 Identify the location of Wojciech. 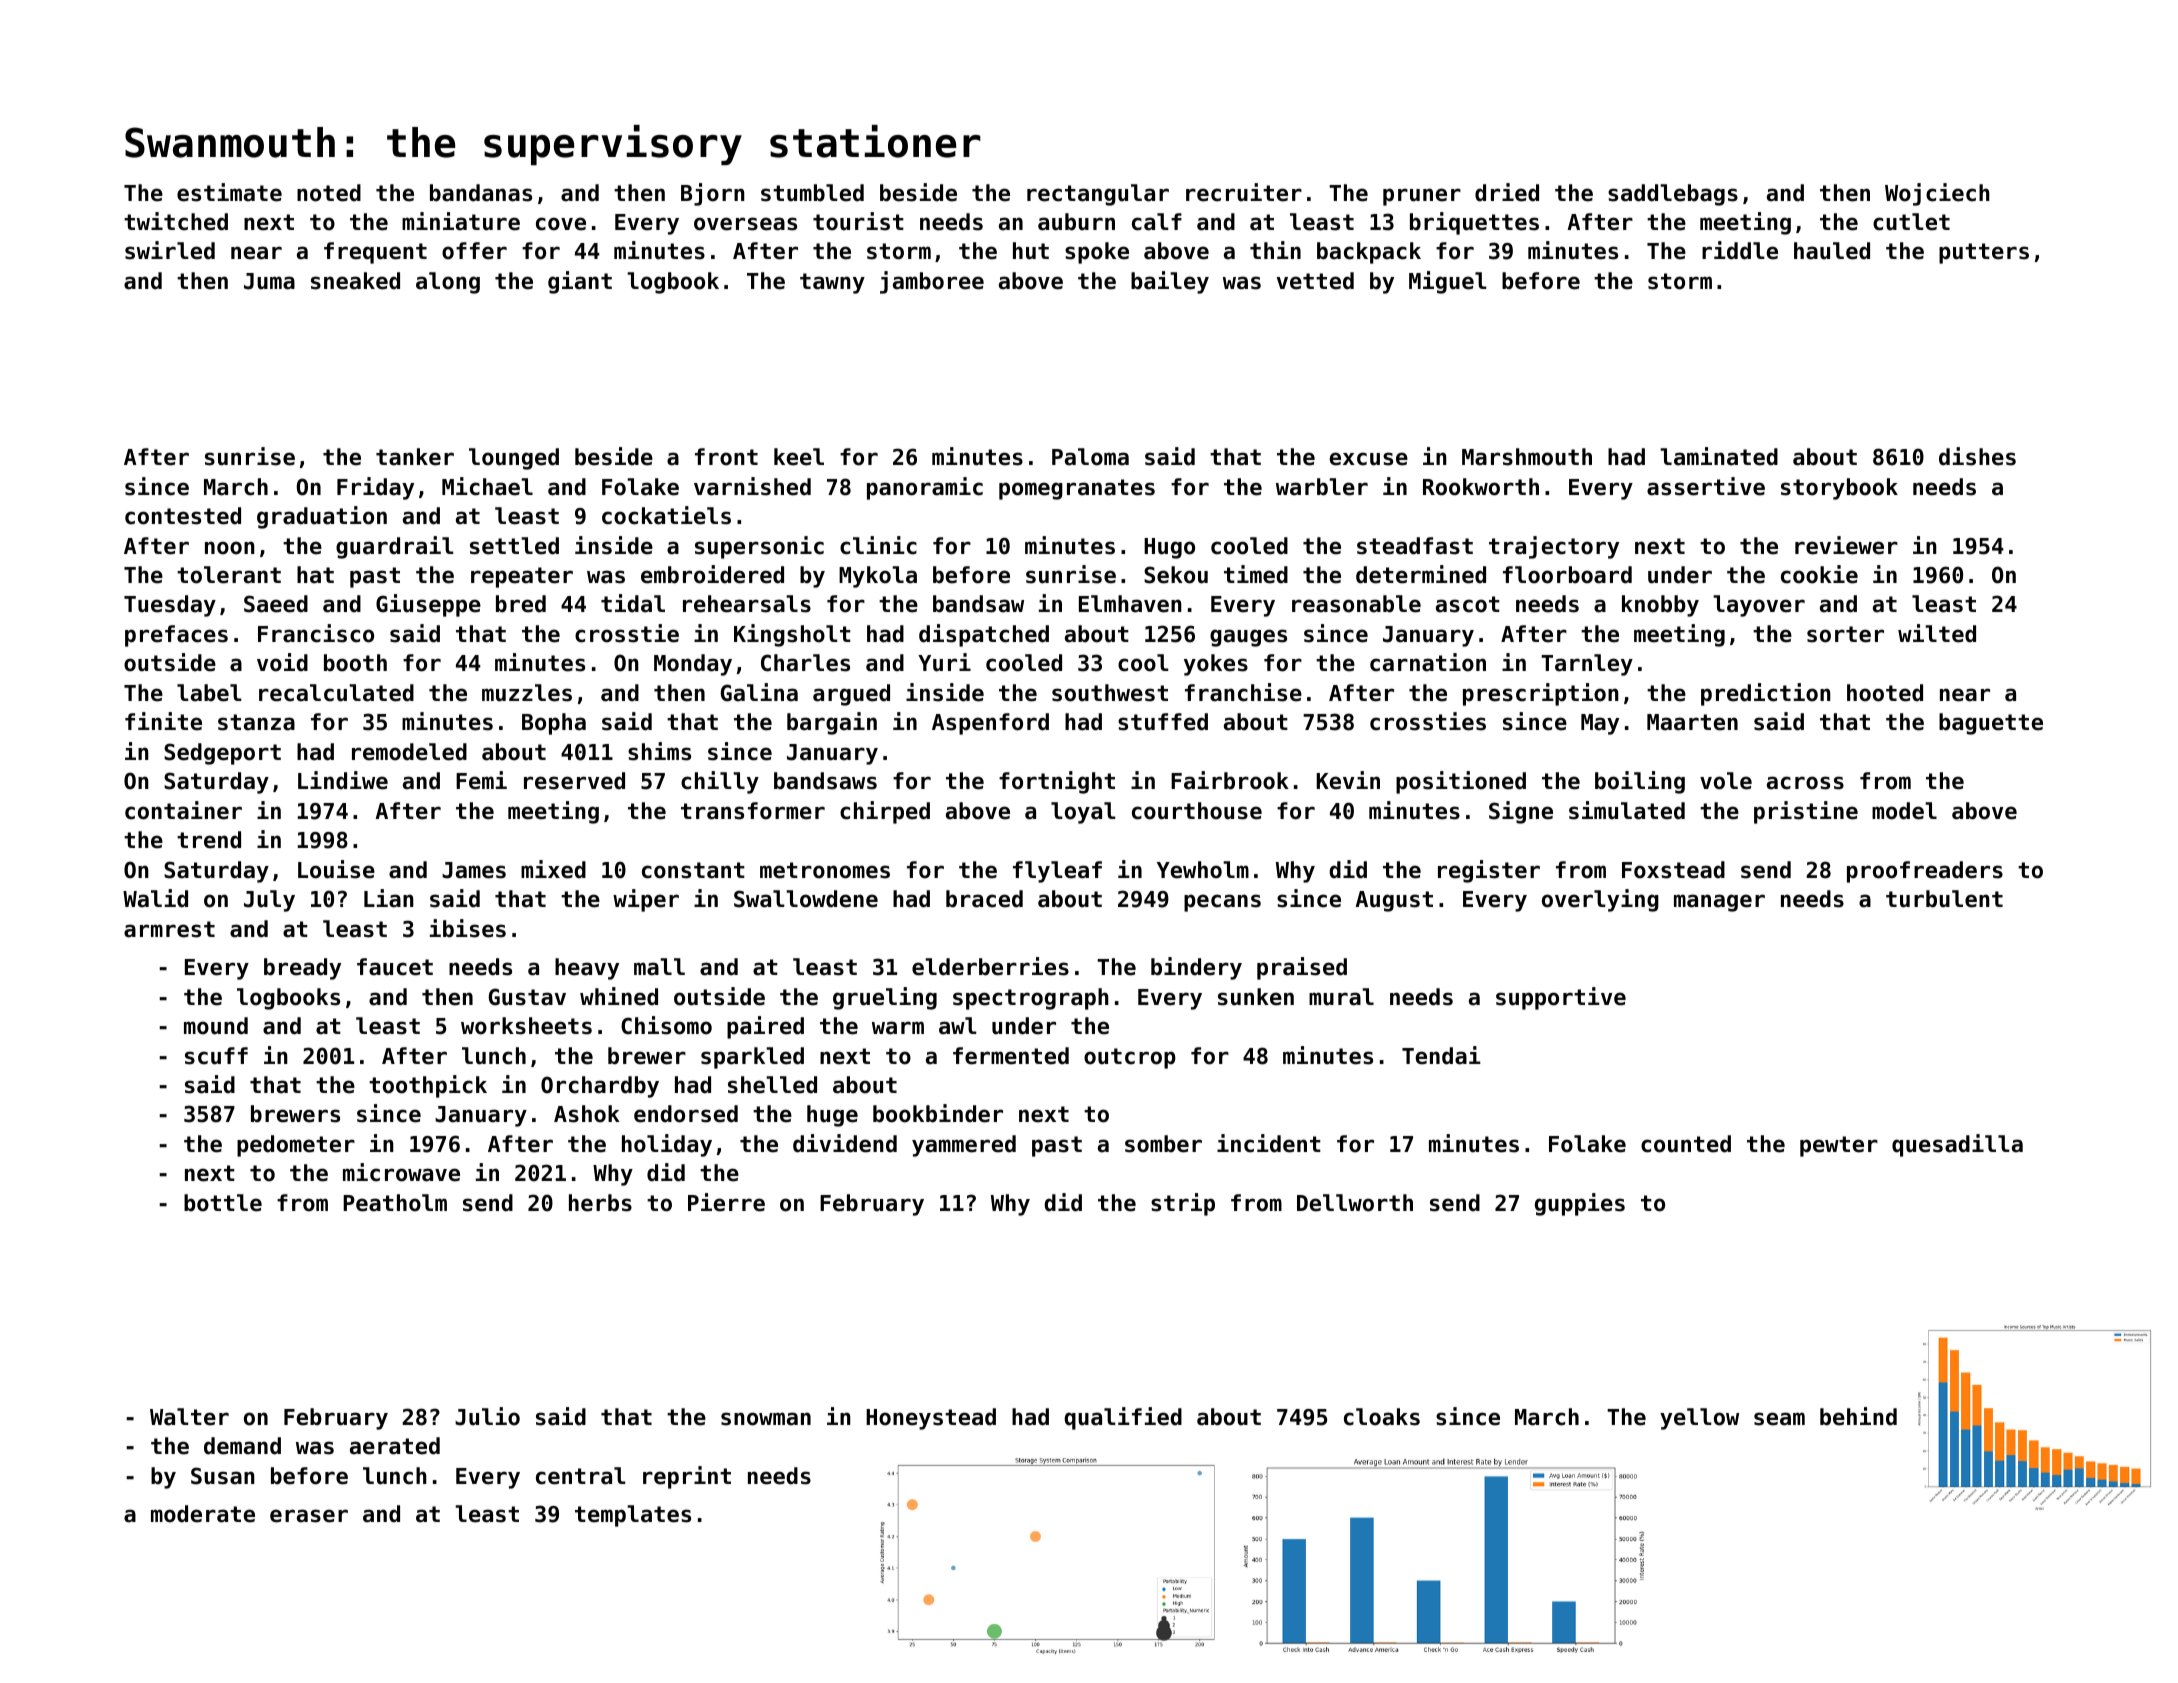
(1937, 194).
